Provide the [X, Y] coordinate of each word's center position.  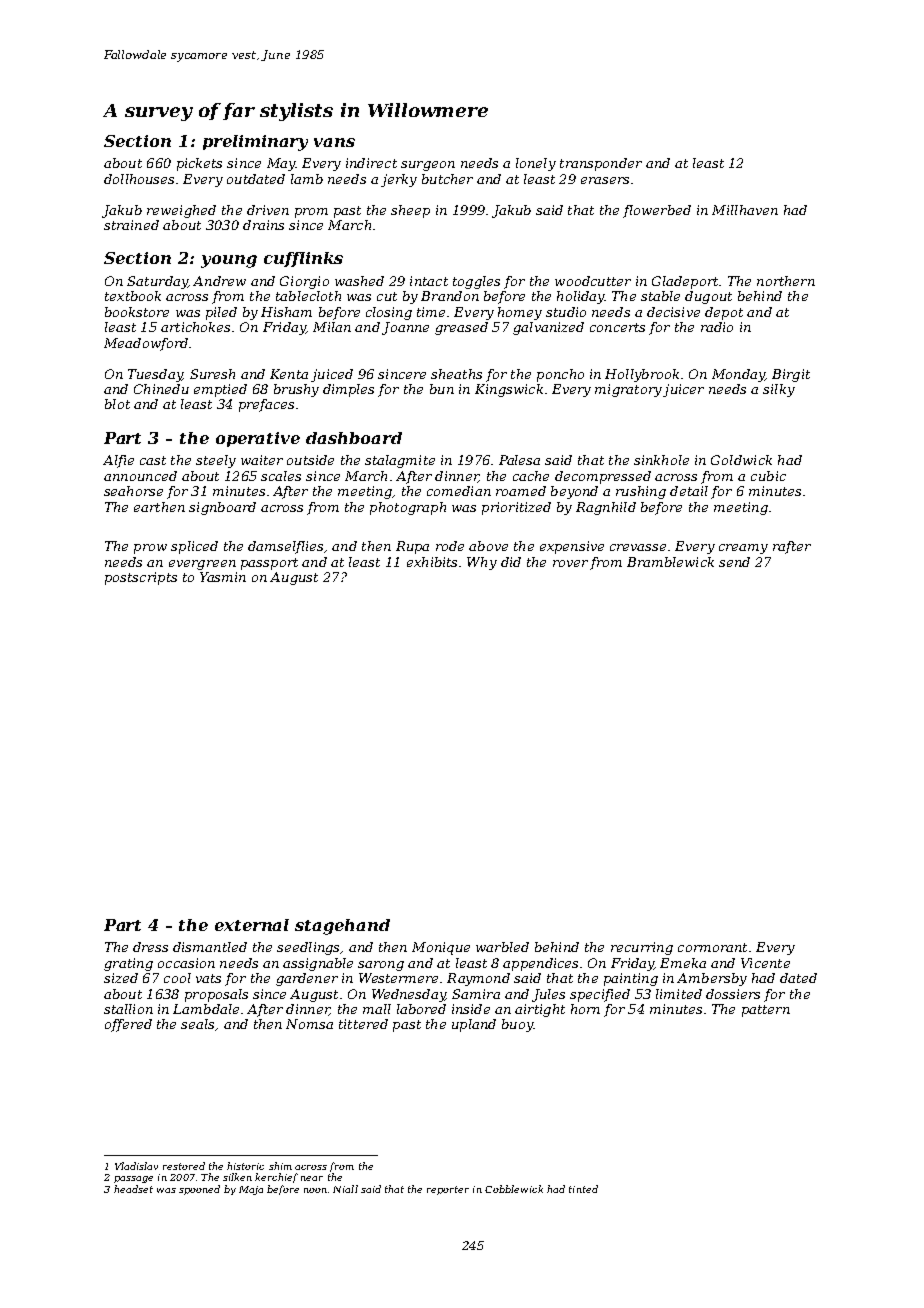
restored [184, 1166]
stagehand [342, 927]
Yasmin [223, 577]
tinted [583, 1189]
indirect [371, 163]
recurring [642, 948]
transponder [601, 164]
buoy [517, 1025]
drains [263, 225]
